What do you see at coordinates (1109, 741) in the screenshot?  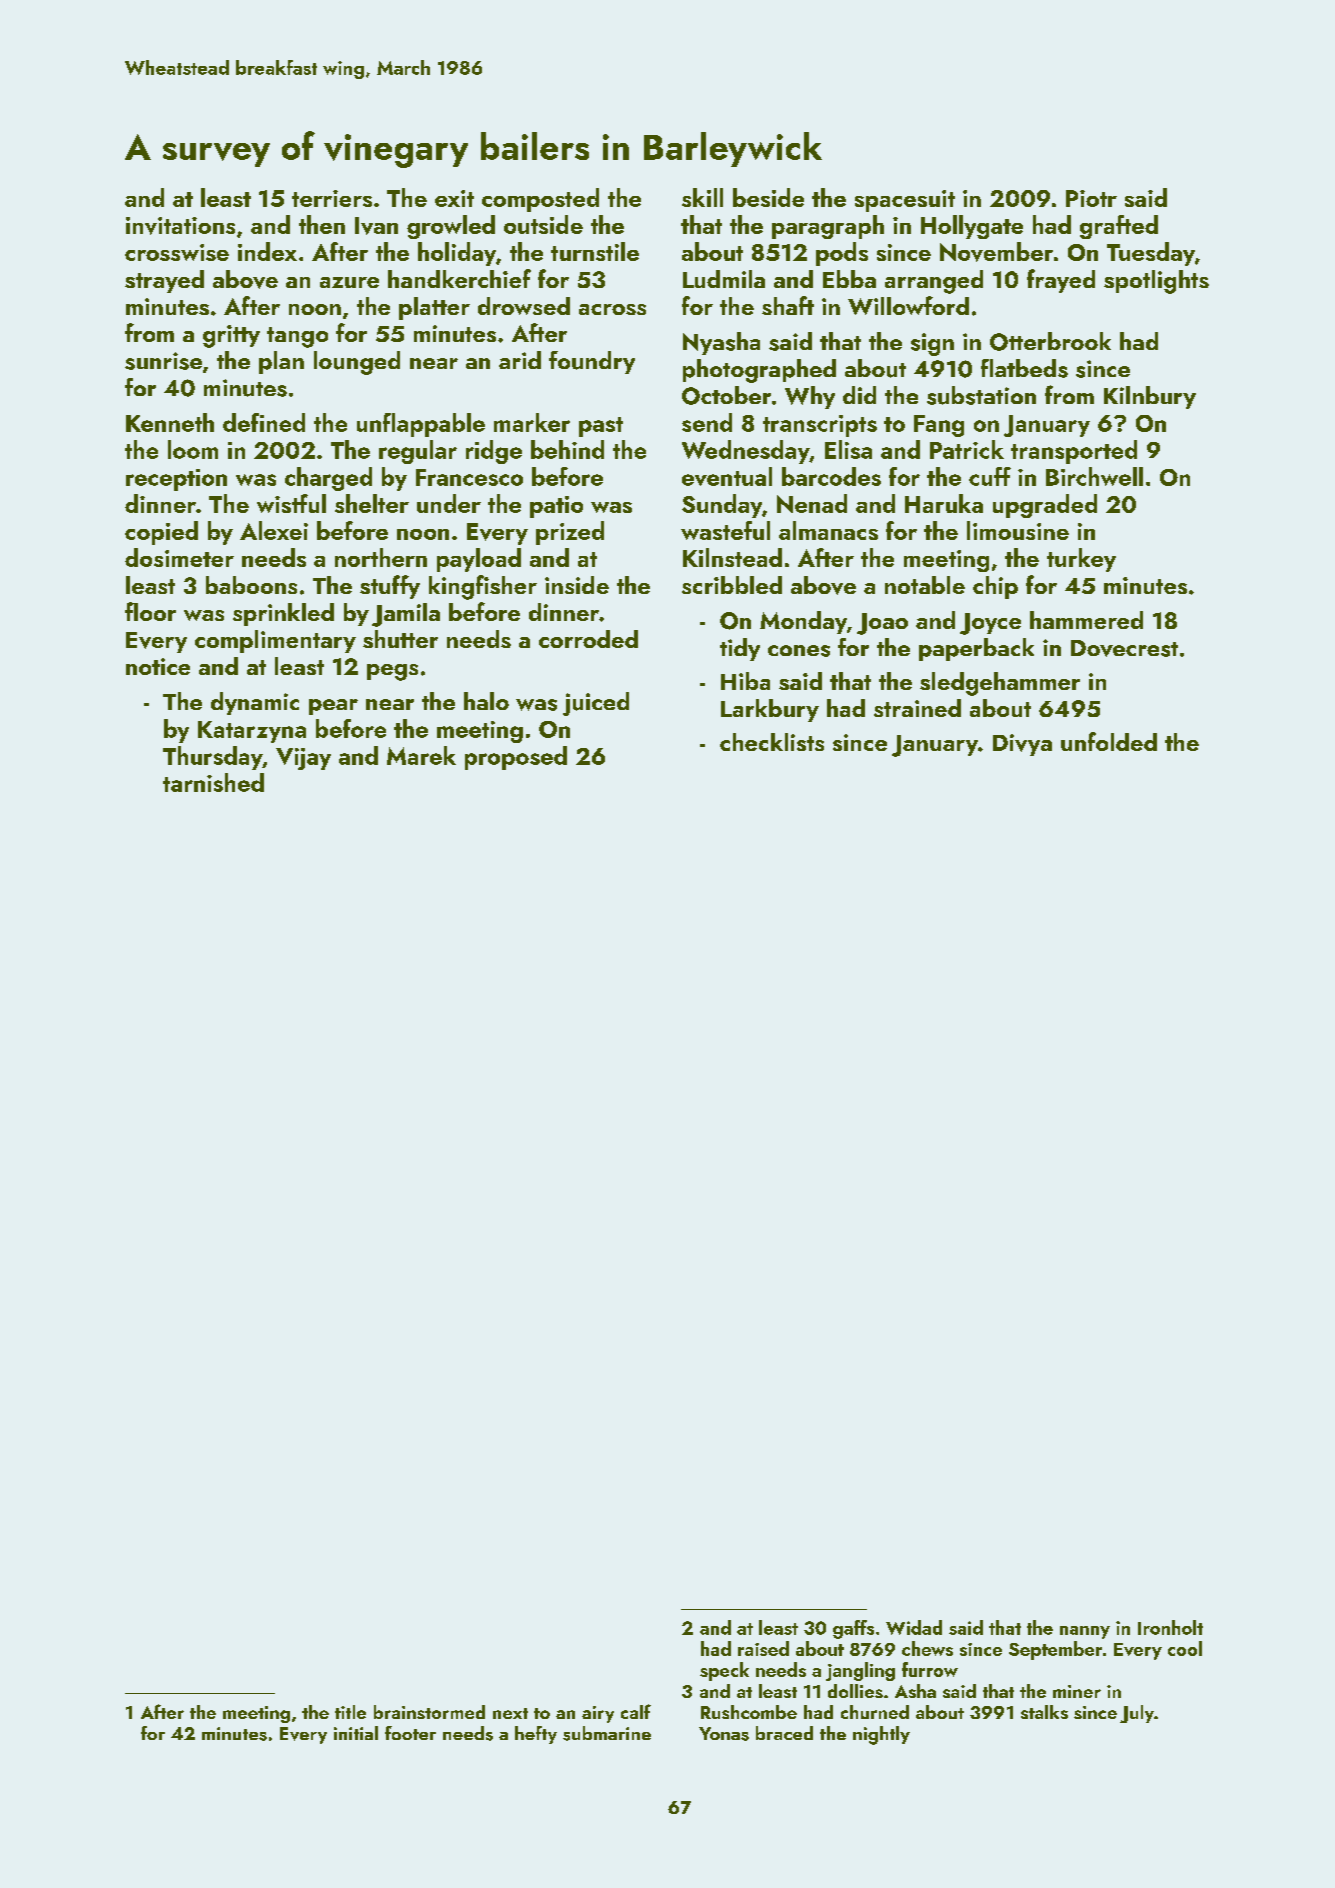 I see `unfolded` at bounding box center [1109, 741].
